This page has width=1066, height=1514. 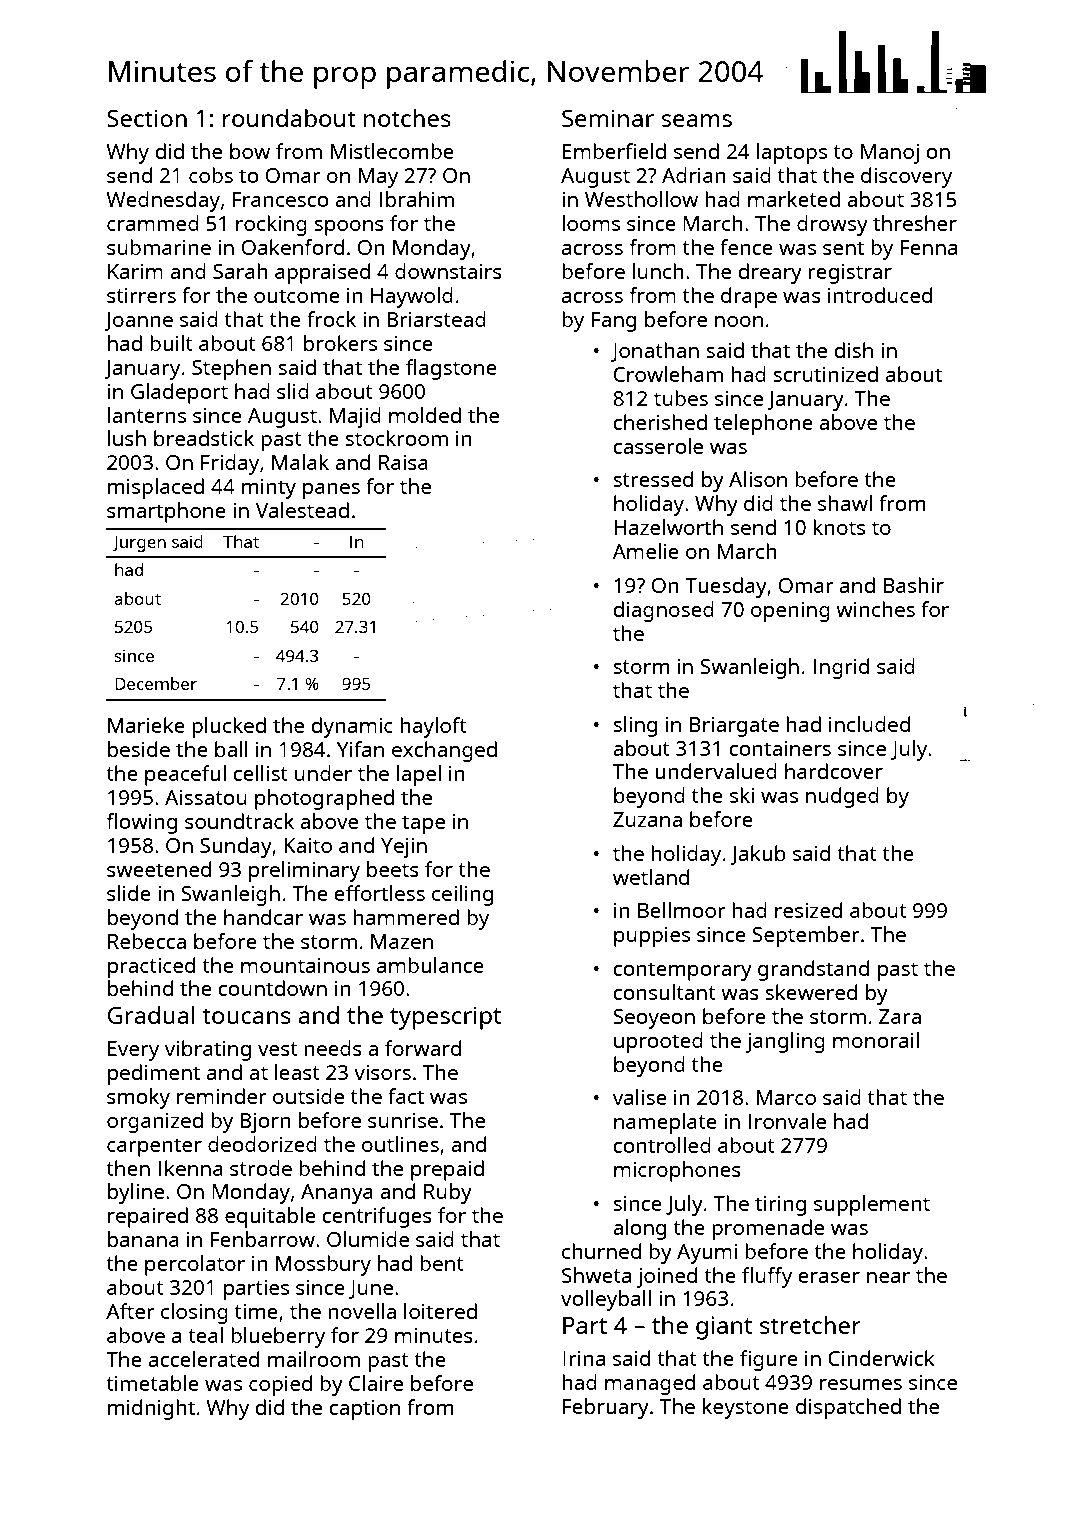 What do you see at coordinates (635, 726) in the page?
I see `sling` at bounding box center [635, 726].
